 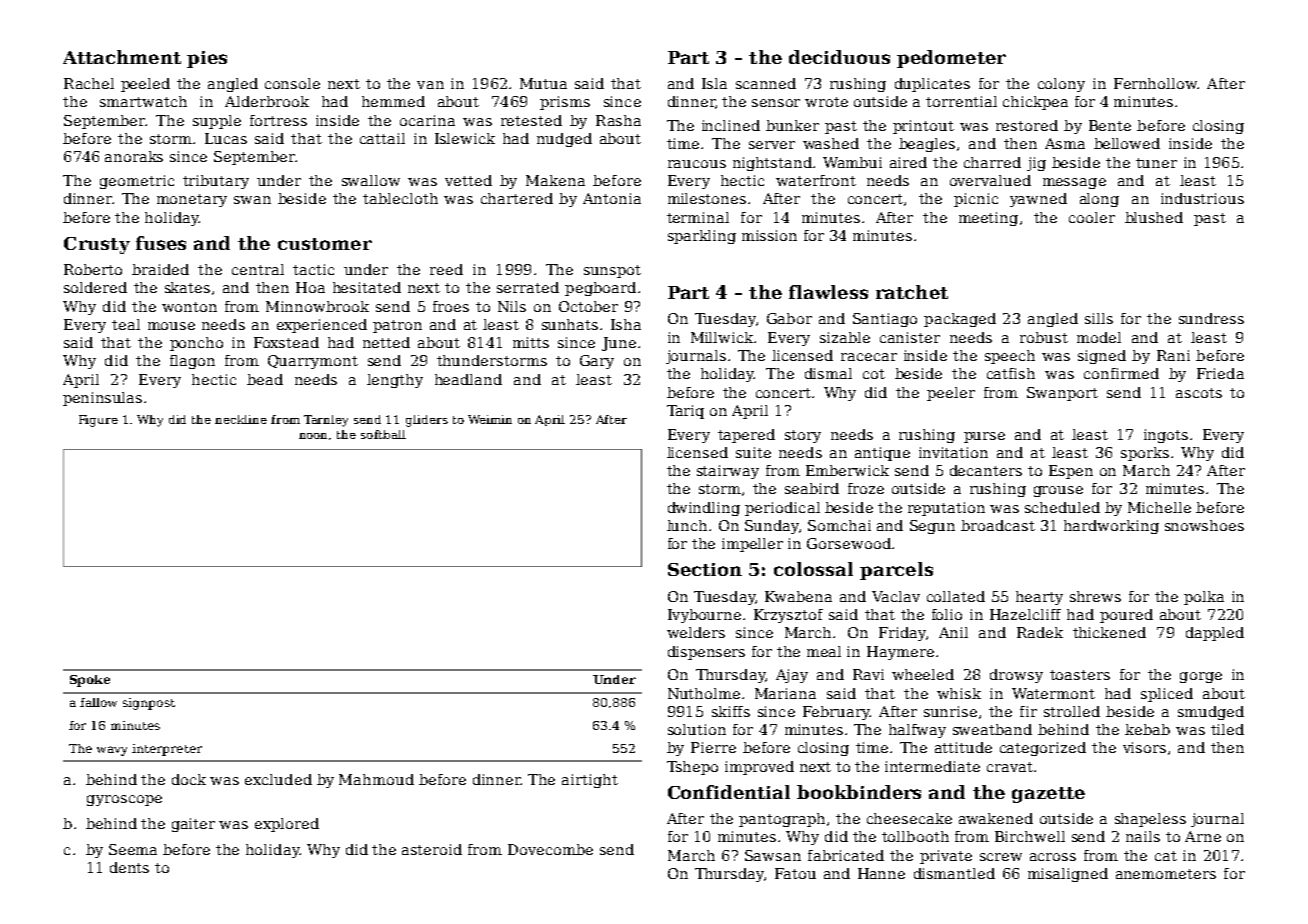 What do you see at coordinates (149, 704) in the screenshot?
I see `signpost` at bounding box center [149, 704].
